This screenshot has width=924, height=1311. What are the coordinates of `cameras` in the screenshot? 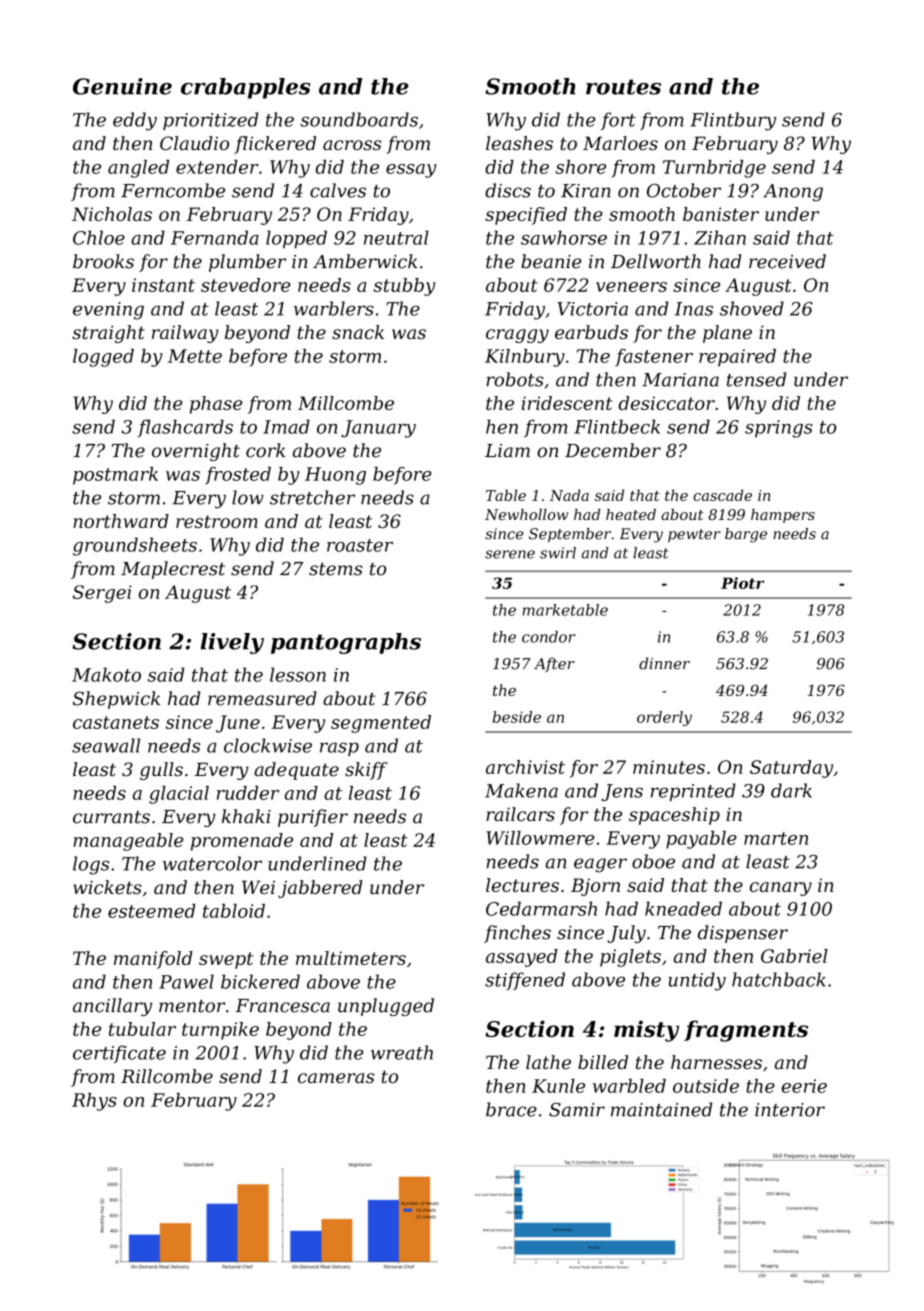 It's located at (336, 1078).
